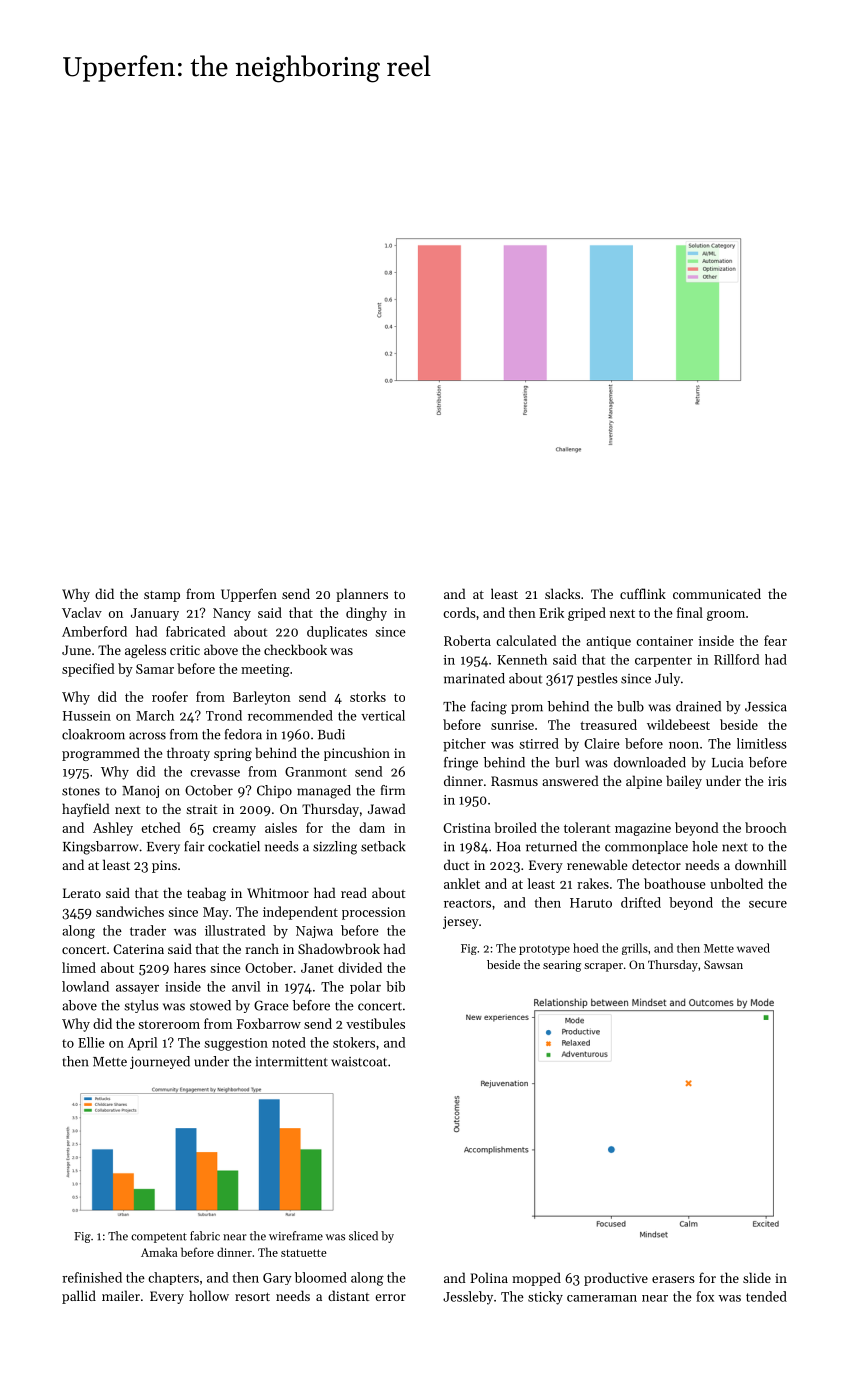 This screenshot has height=1400, width=849. Describe the element at coordinates (562, 966) in the screenshot. I see `searing` at that location.
